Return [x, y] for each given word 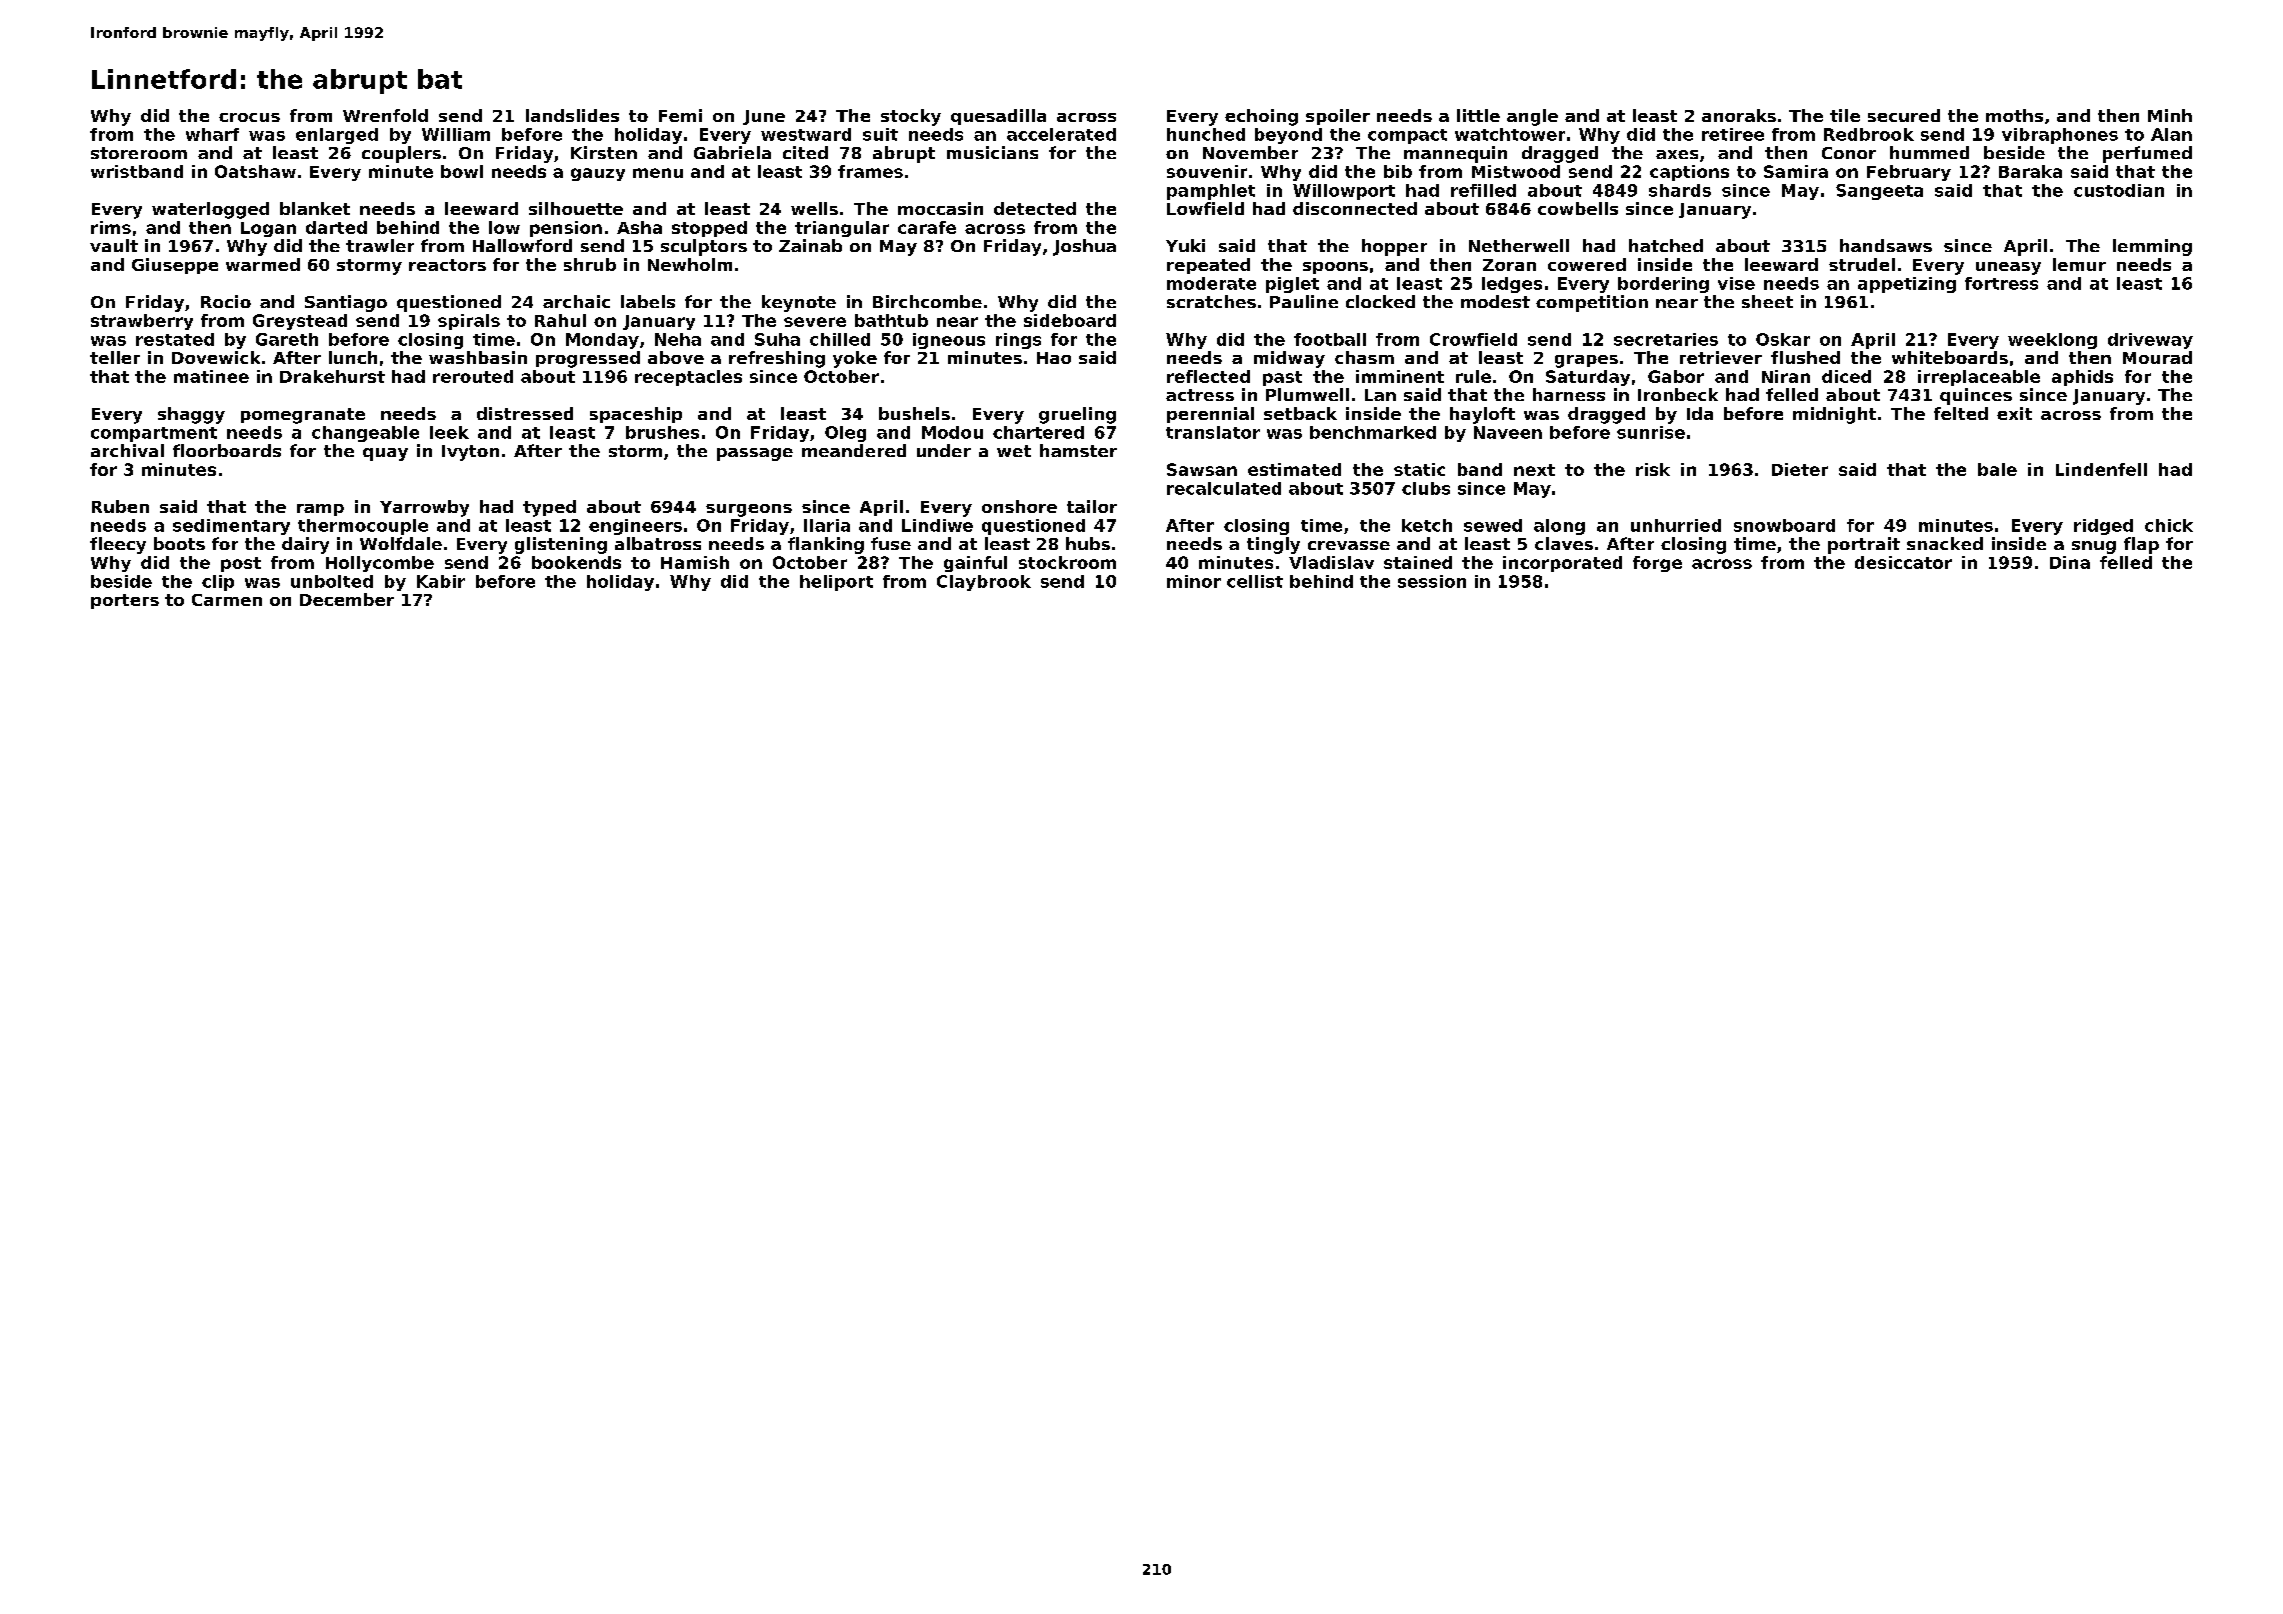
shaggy [191, 415]
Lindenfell [2101, 469]
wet [1014, 451]
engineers [635, 527]
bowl [462, 171]
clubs [1426, 488]
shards [1680, 190]
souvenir [1207, 171]
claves [1564, 543]
